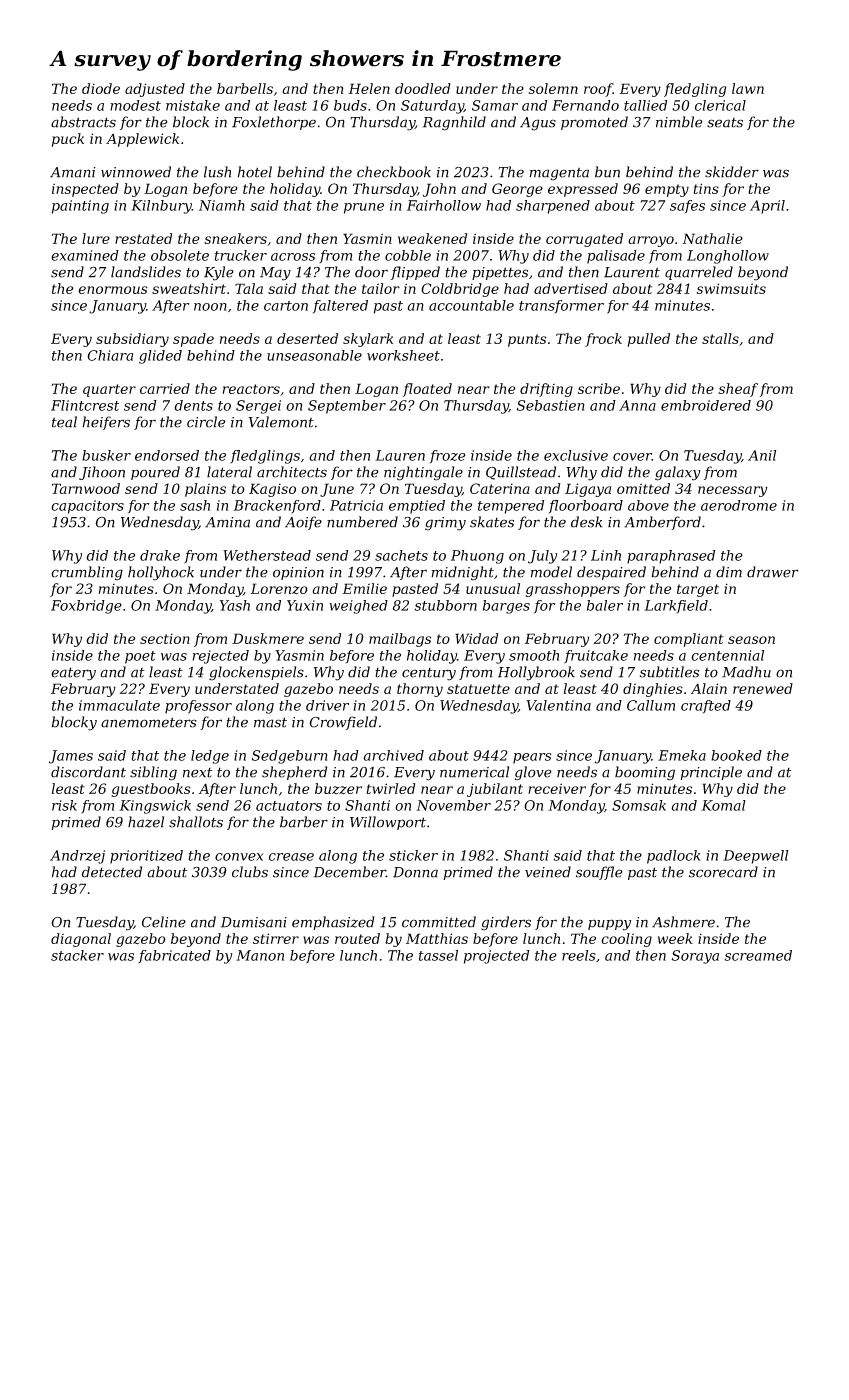  Describe the element at coordinates (746, 672) in the image. I see `Madhu` at that location.
